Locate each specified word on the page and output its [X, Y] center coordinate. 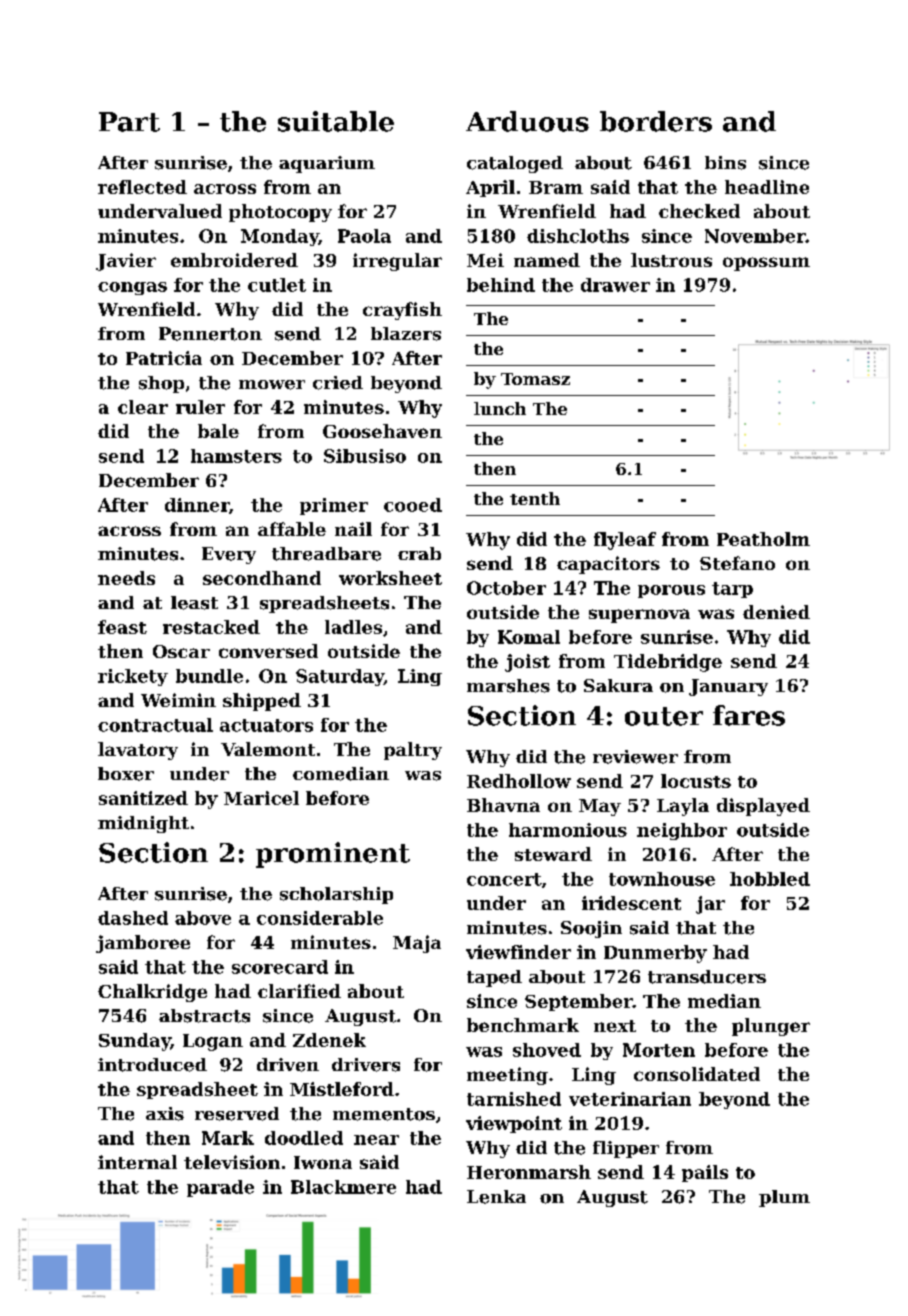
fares [749, 715]
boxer [126, 774]
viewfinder [518, 952]
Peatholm [763, 539]
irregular [397, 262]
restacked [211, 627]
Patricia [164, 358]
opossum [766, 264]
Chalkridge [152, 993]
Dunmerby [655, 954]
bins [725, 163]
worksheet [390, 578]
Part [129, 122]
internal [137, 1162]
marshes [508, 686]
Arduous [527, 121]
